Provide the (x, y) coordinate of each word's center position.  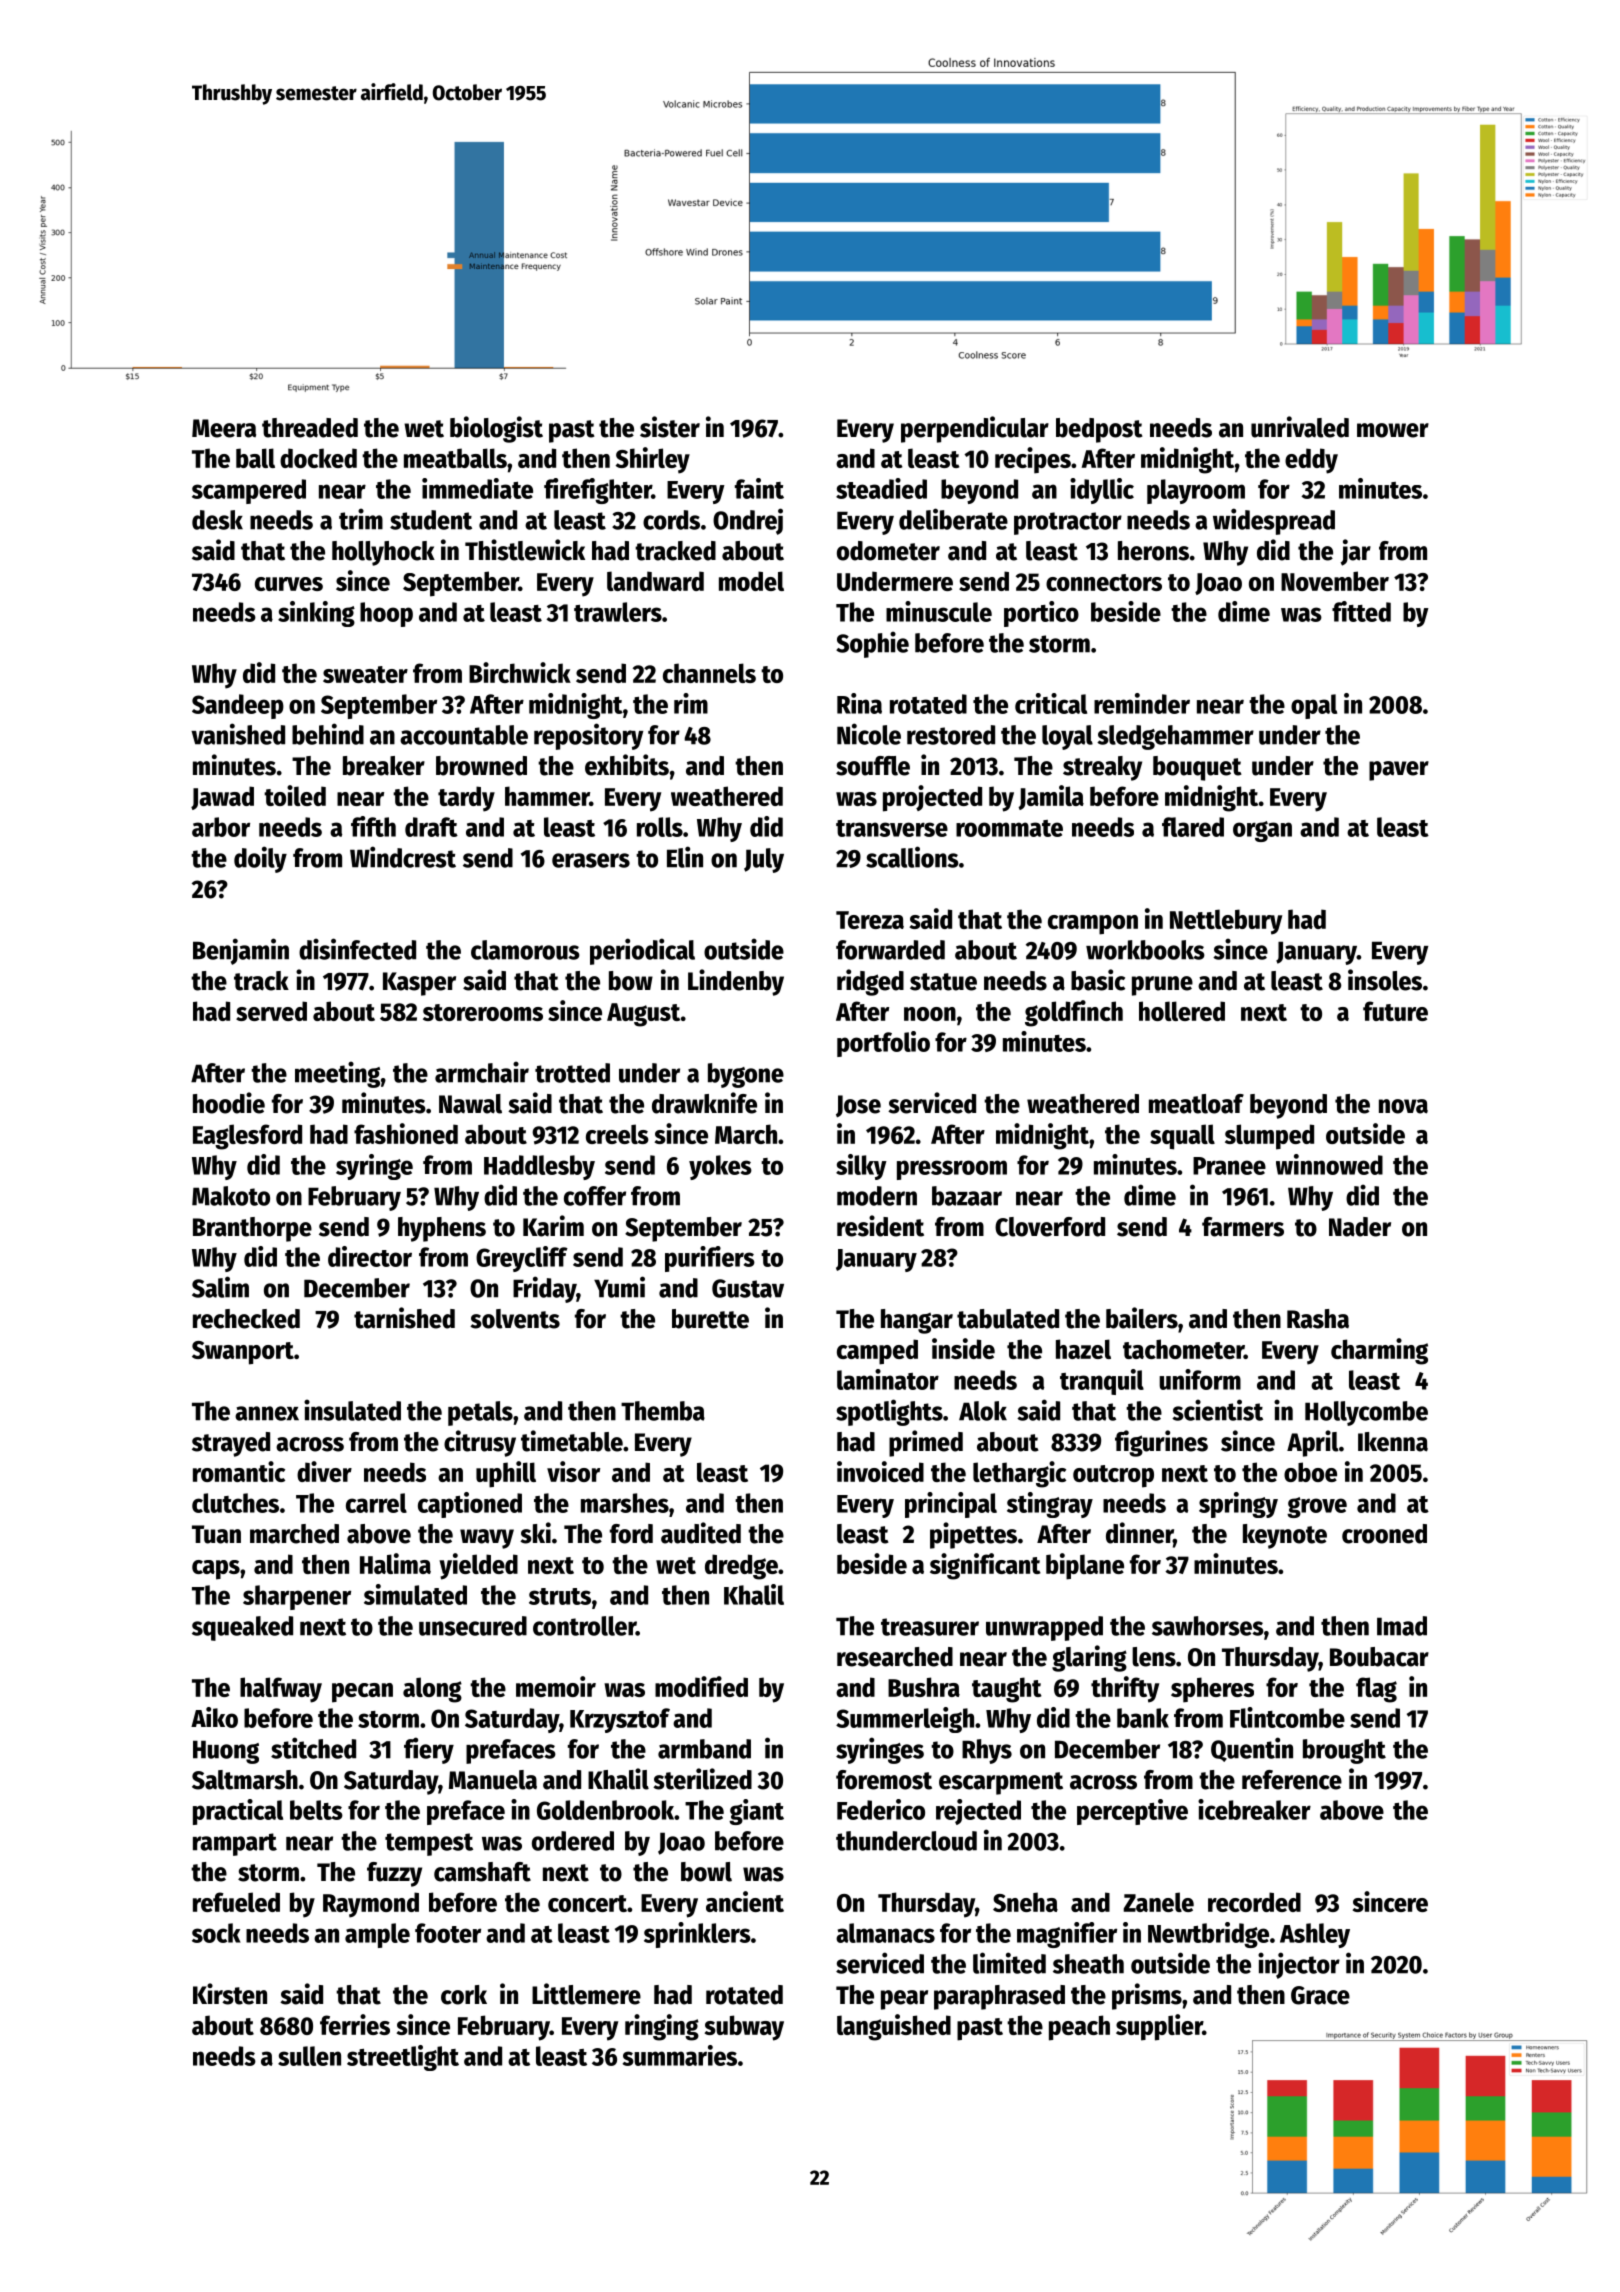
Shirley (653, 460)
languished (894, 2027)
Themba (663, 1411)
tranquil (1102, 1382)
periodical (642, 951)
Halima (395, 1563)
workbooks (1145, 950)
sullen (309, 2056)
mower (1393, 430)
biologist (496, 429)
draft (431, 827)
